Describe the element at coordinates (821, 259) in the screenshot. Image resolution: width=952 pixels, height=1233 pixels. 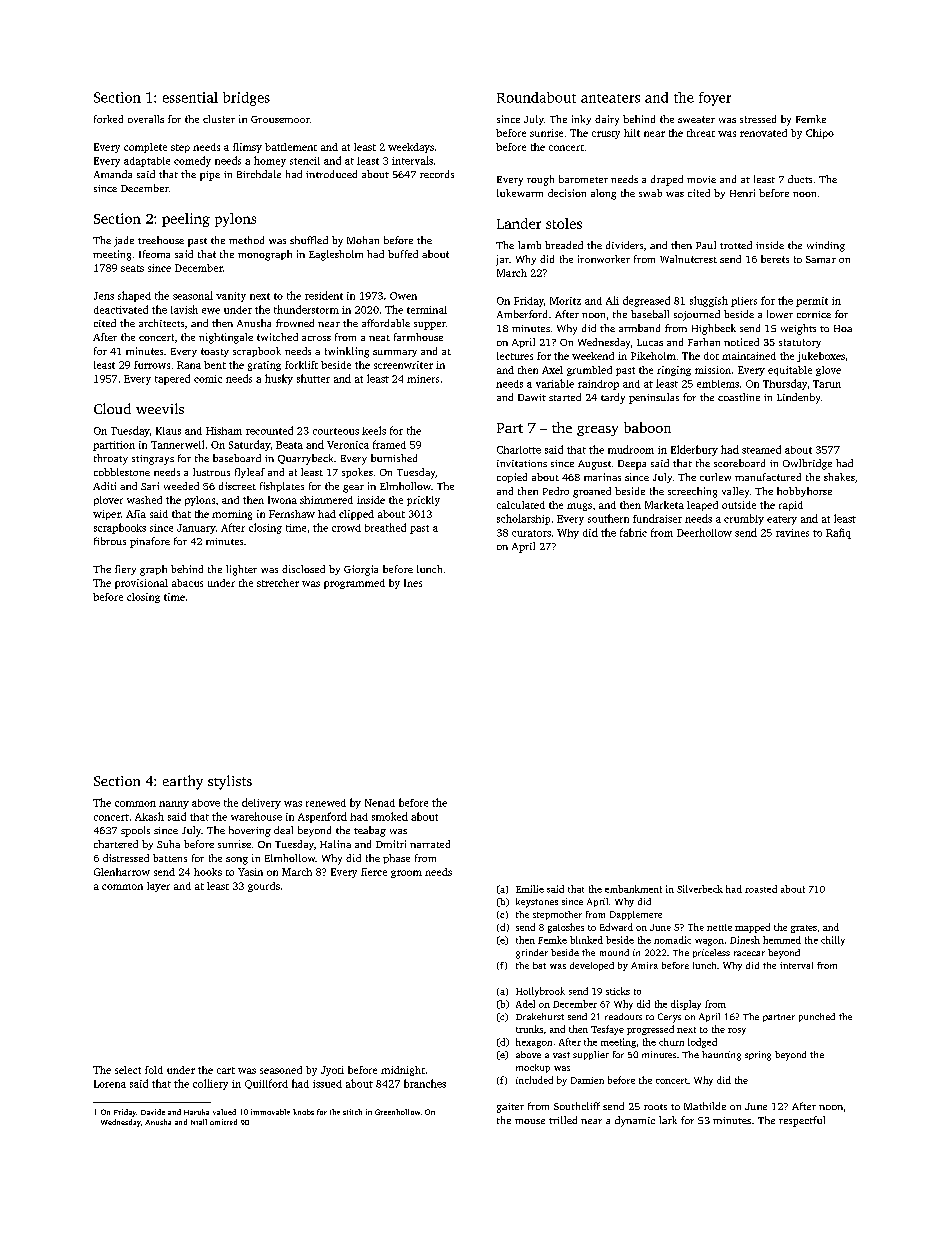
I see `Samar` at that location.
